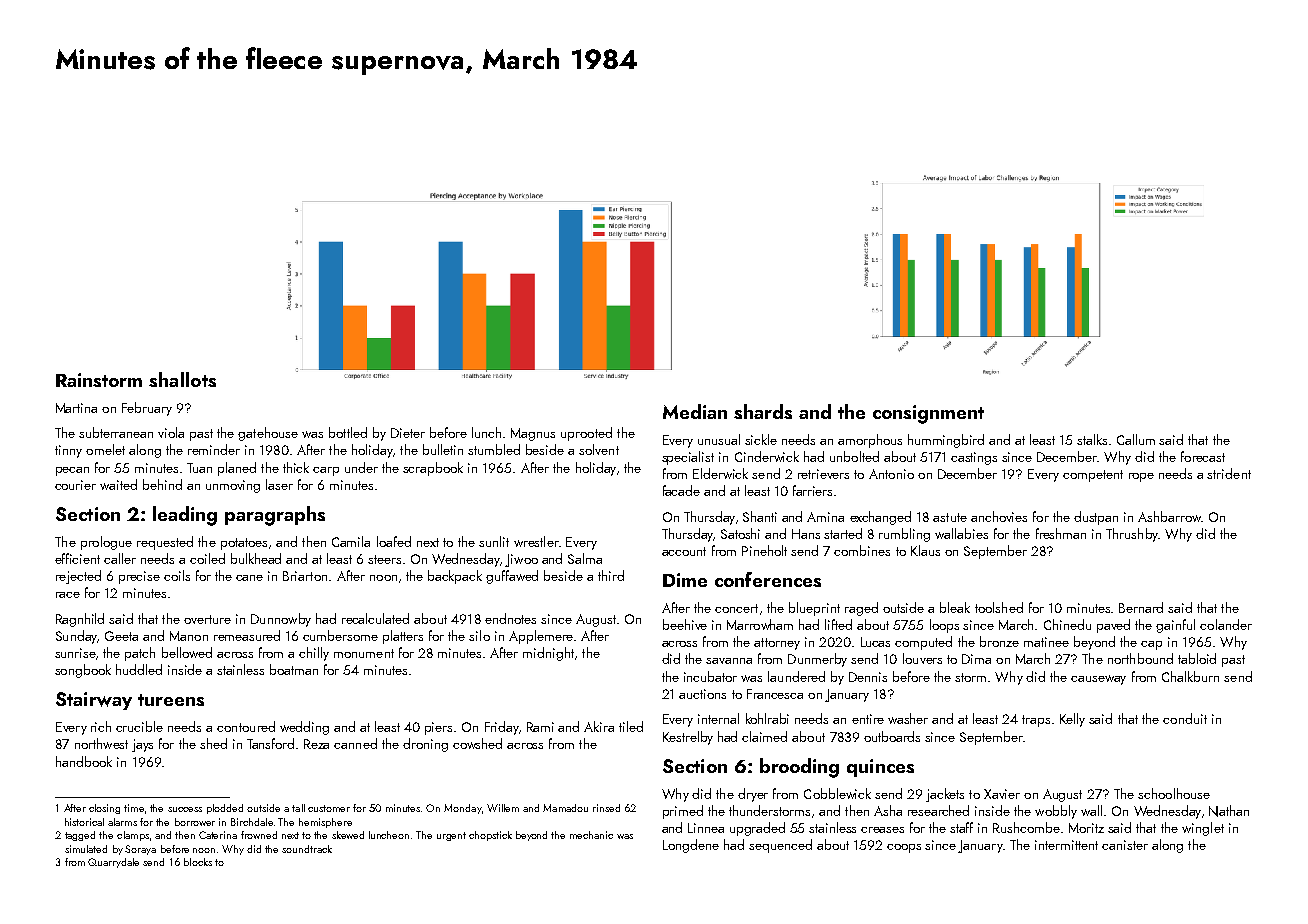 This screenshot has width=1308, height=924. I want to click on Ragnhild, so click(80, 620).
